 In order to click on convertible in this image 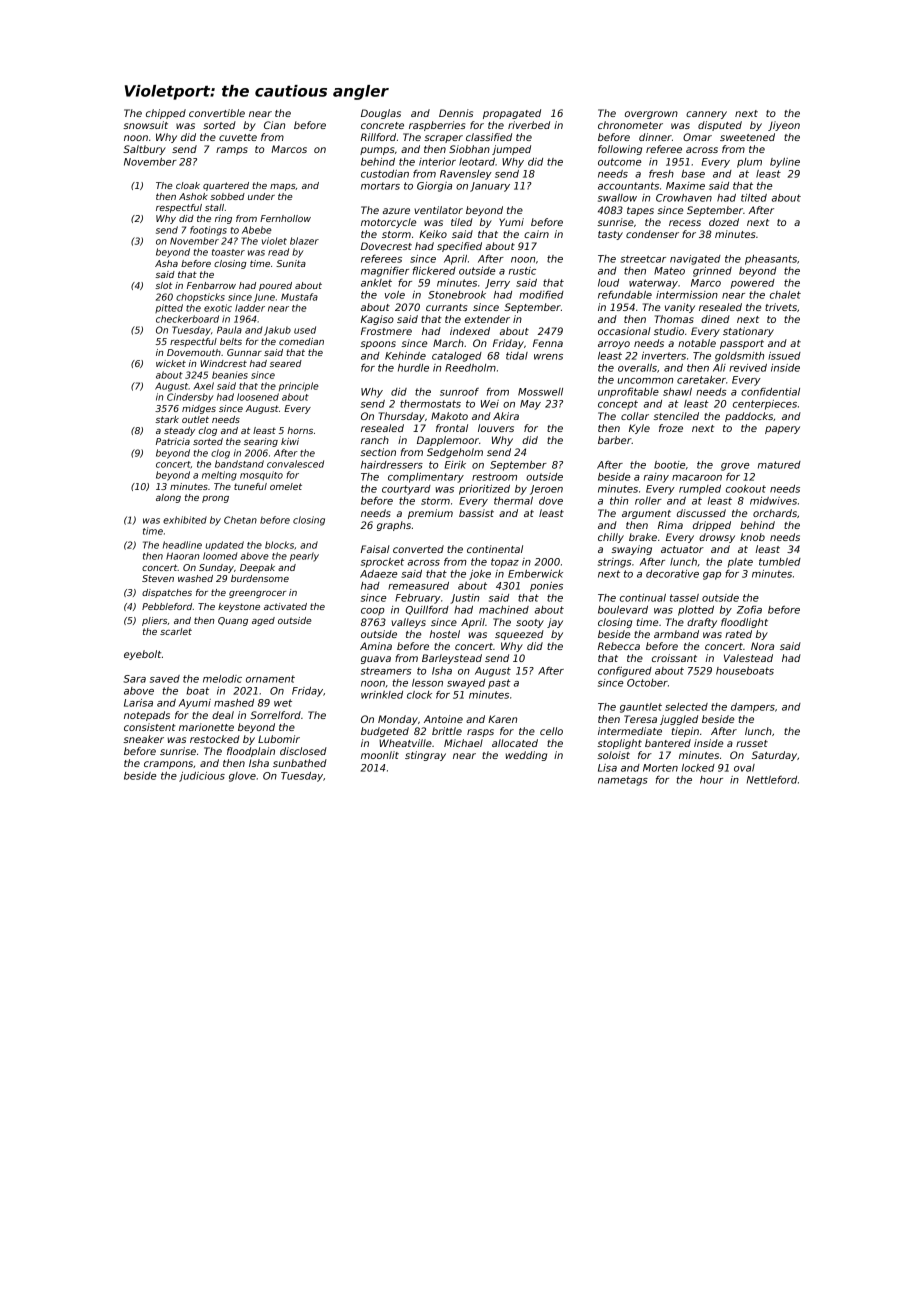, I will do `click(217, 113)`.
